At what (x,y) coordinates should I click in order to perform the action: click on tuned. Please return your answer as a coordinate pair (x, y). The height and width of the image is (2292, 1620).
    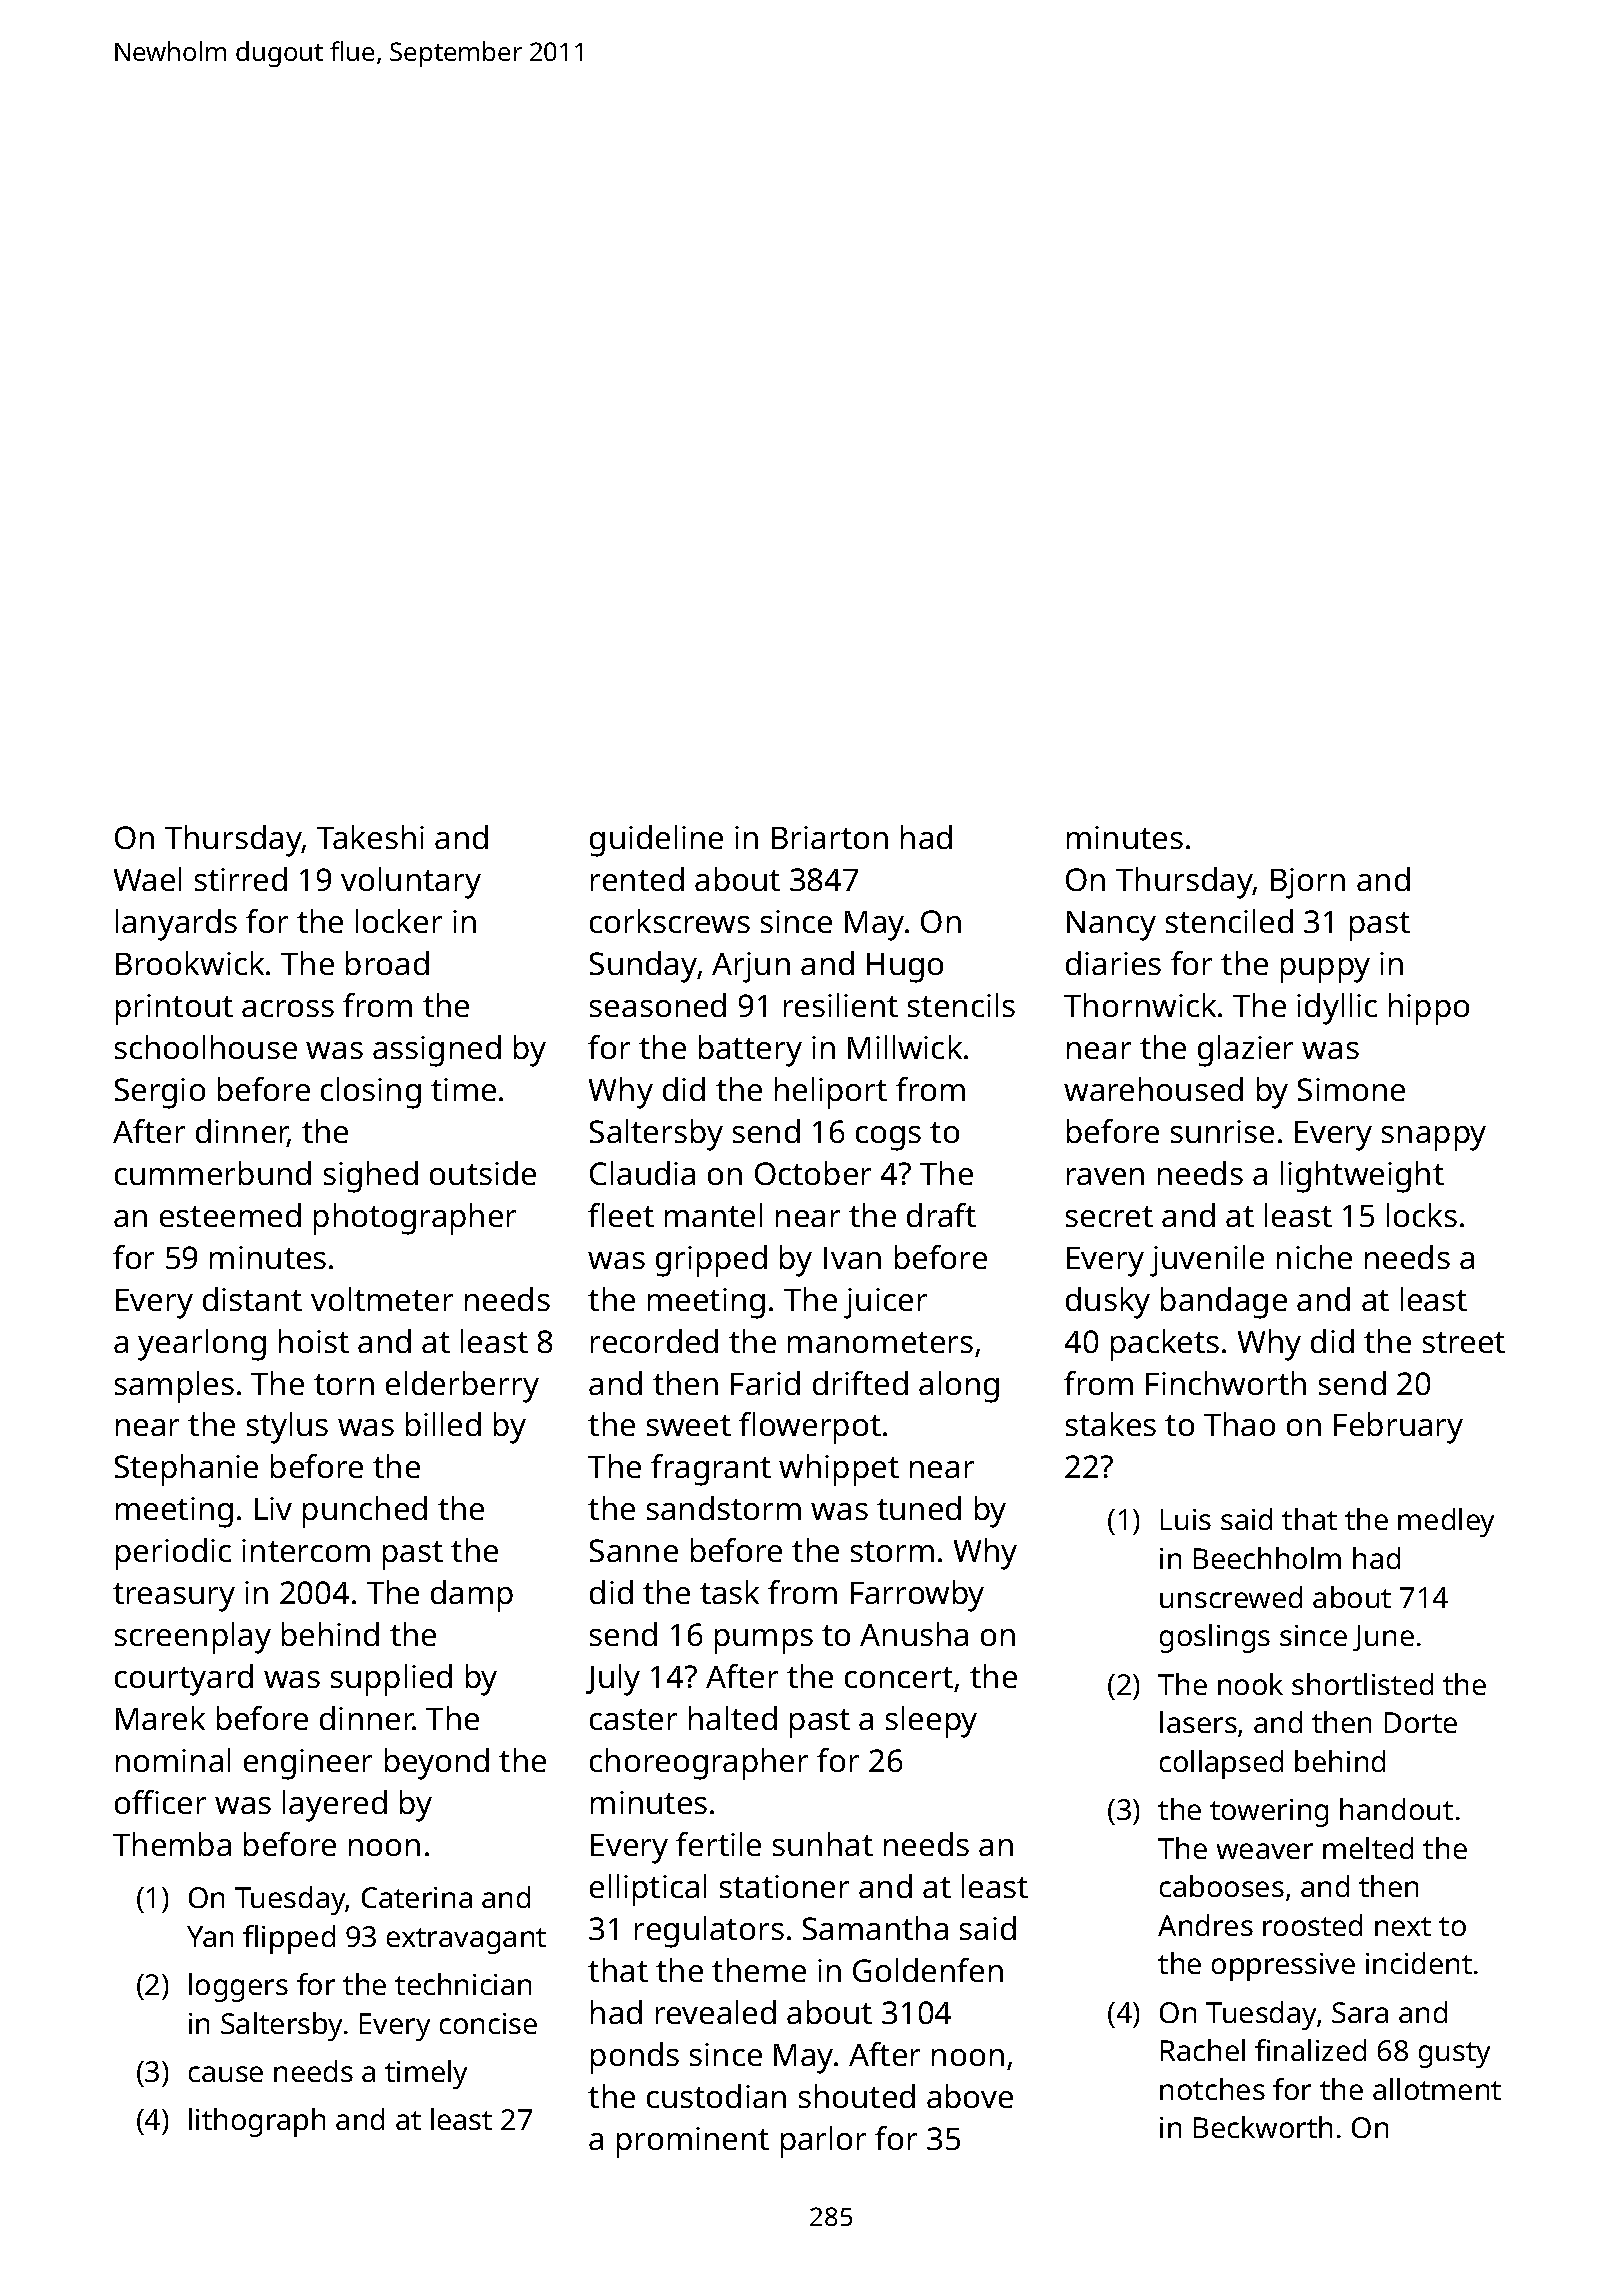
    Looking at the image, I should click on (919, 1508).
